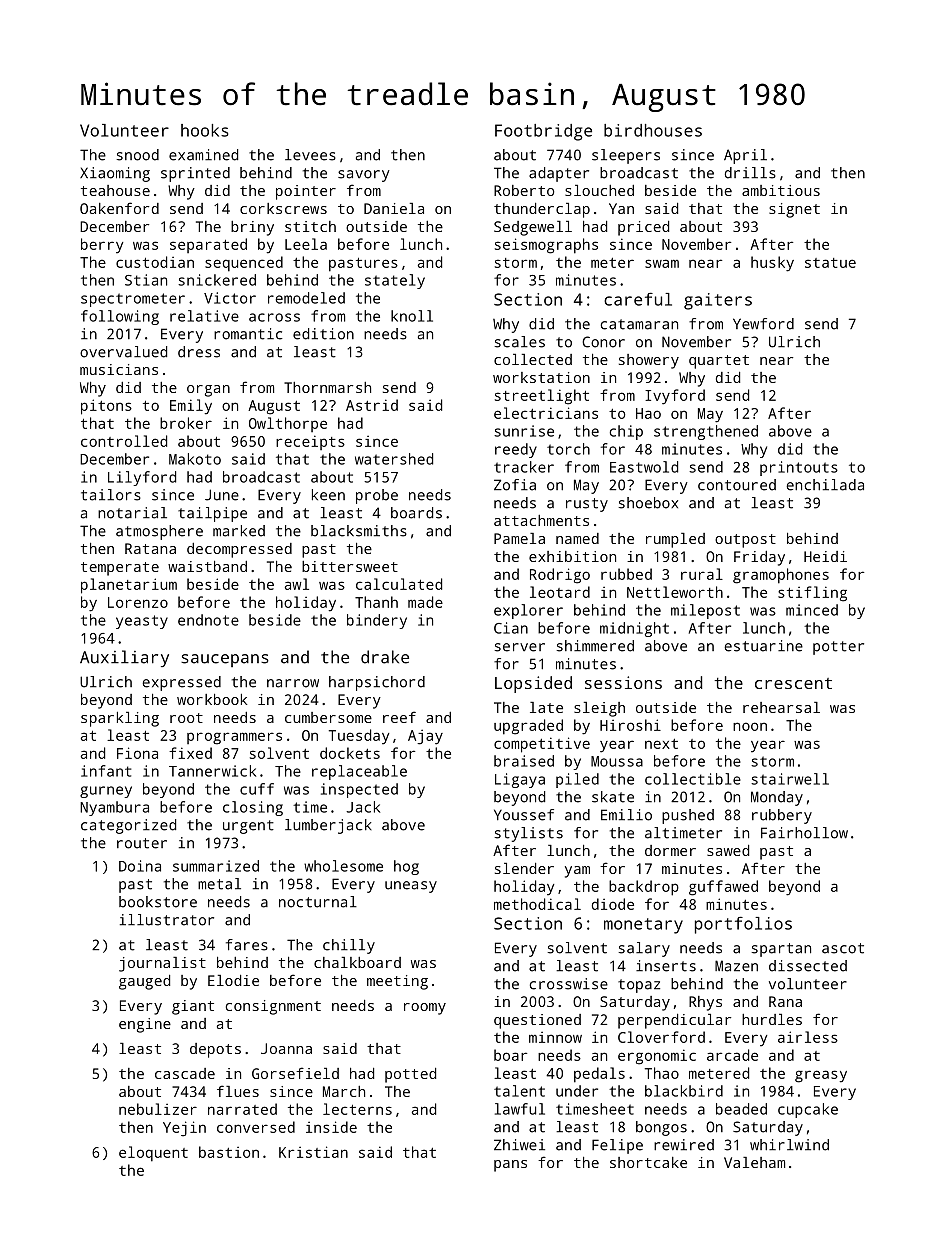  Describe the element at coordinates (229, 1152) in the screenshot. I see `bastion` at that location.
